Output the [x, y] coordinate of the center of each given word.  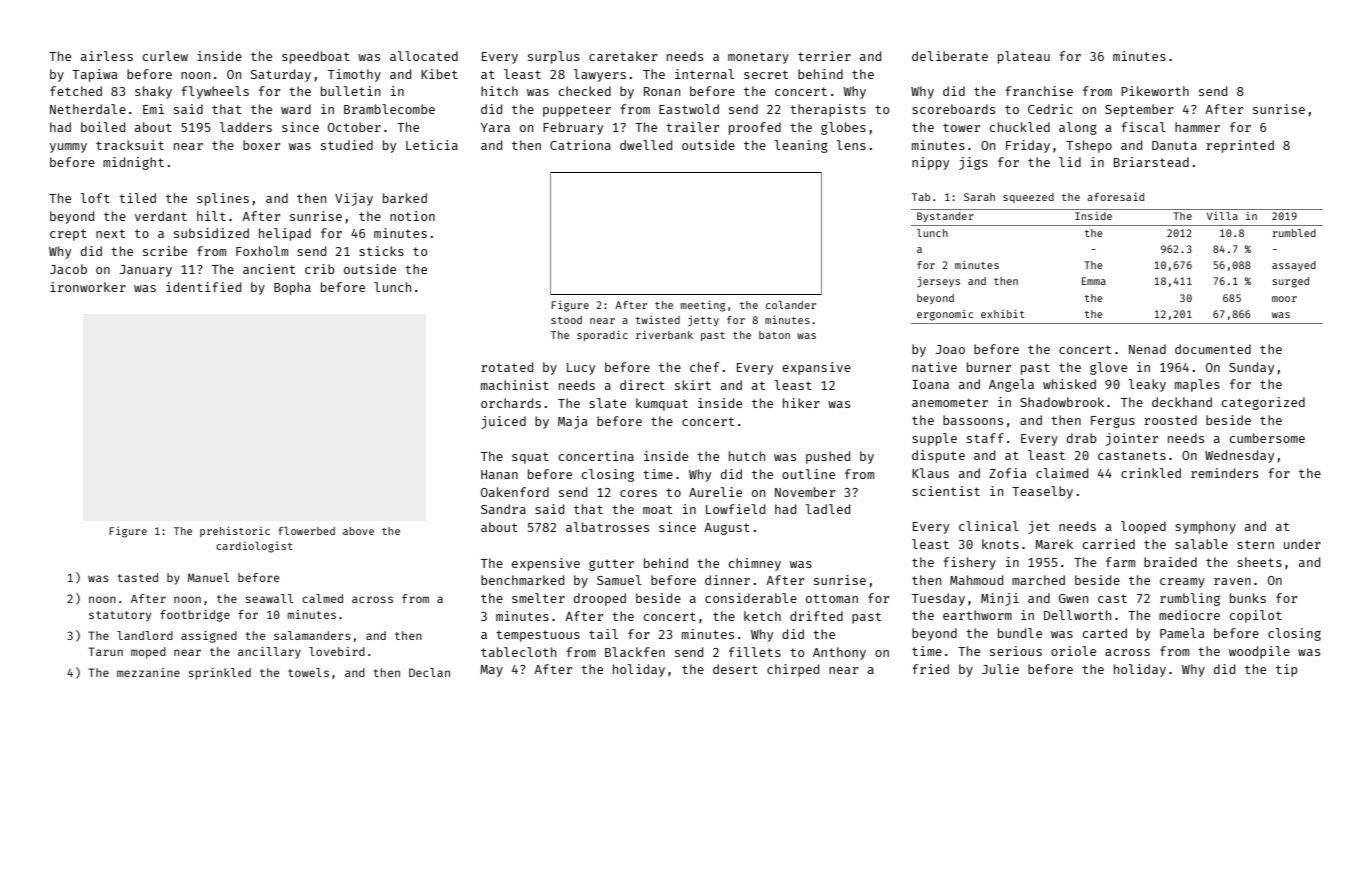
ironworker [88, 287]
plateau [1024, 57]
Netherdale [88, 109]
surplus [554, 57]
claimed [1062, 473]
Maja [573, 422]
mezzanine [148, 672]
